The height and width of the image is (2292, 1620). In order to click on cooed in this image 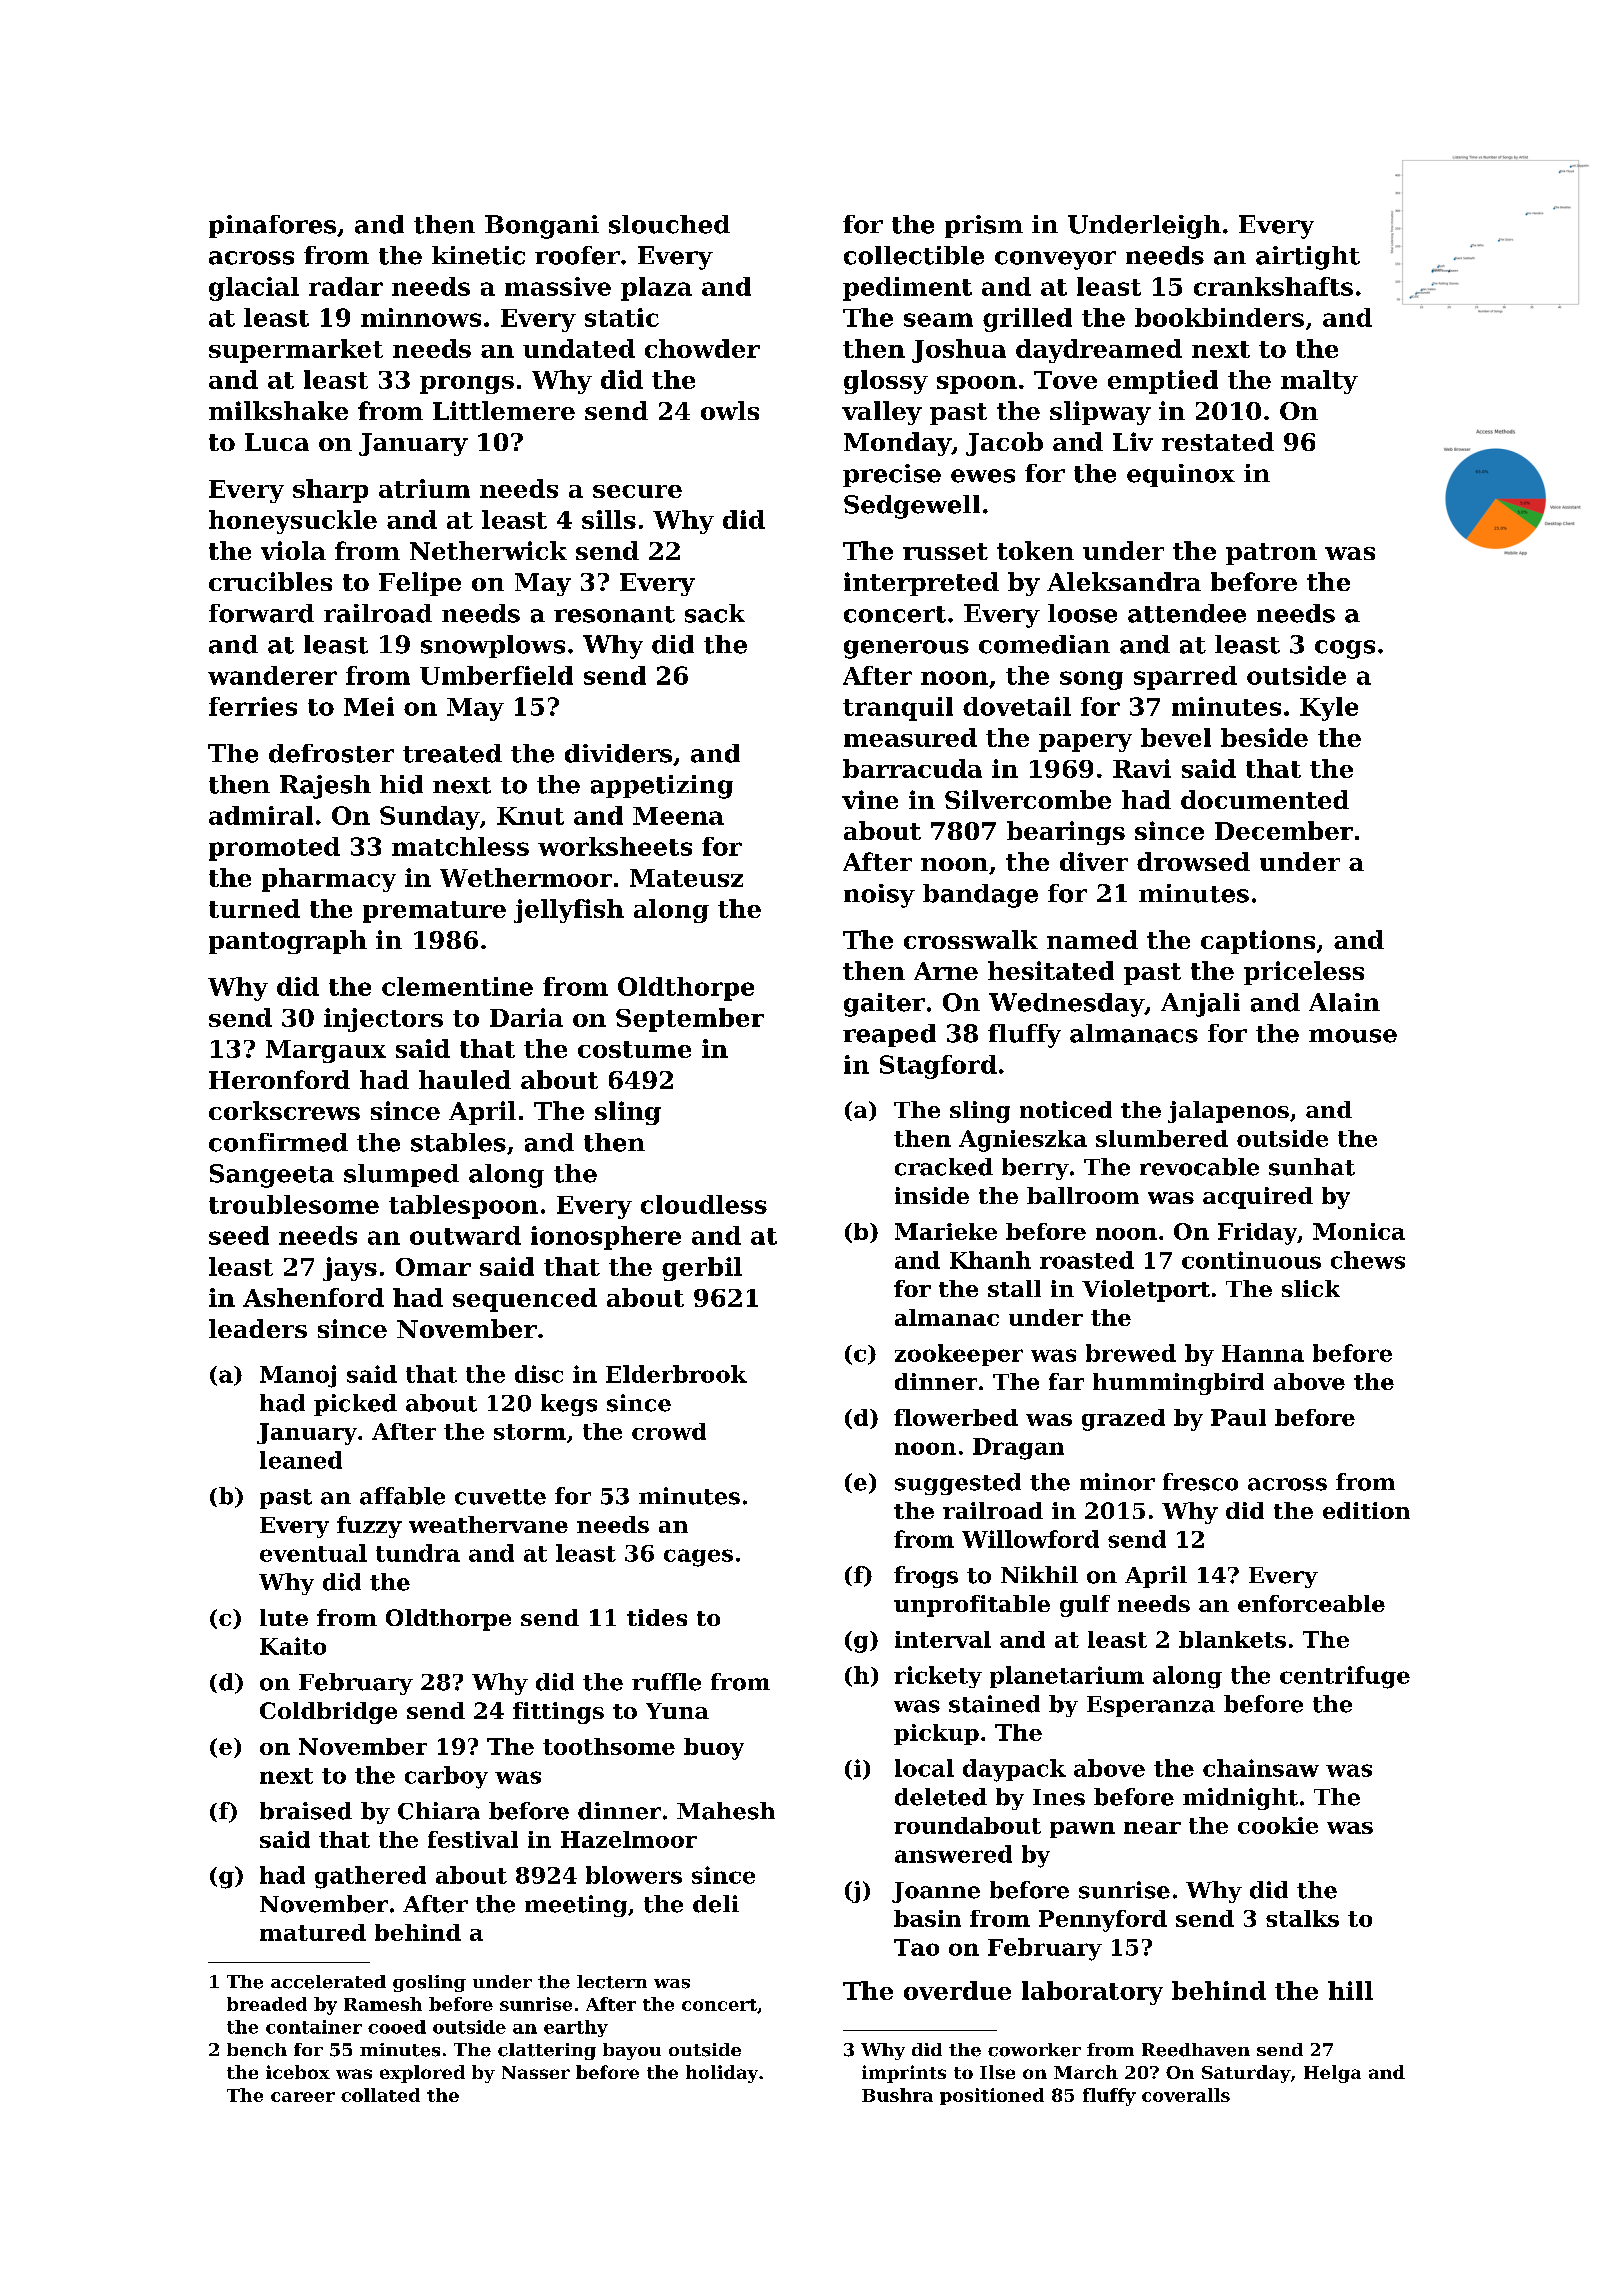, I will do `click(397, 2027)`.
